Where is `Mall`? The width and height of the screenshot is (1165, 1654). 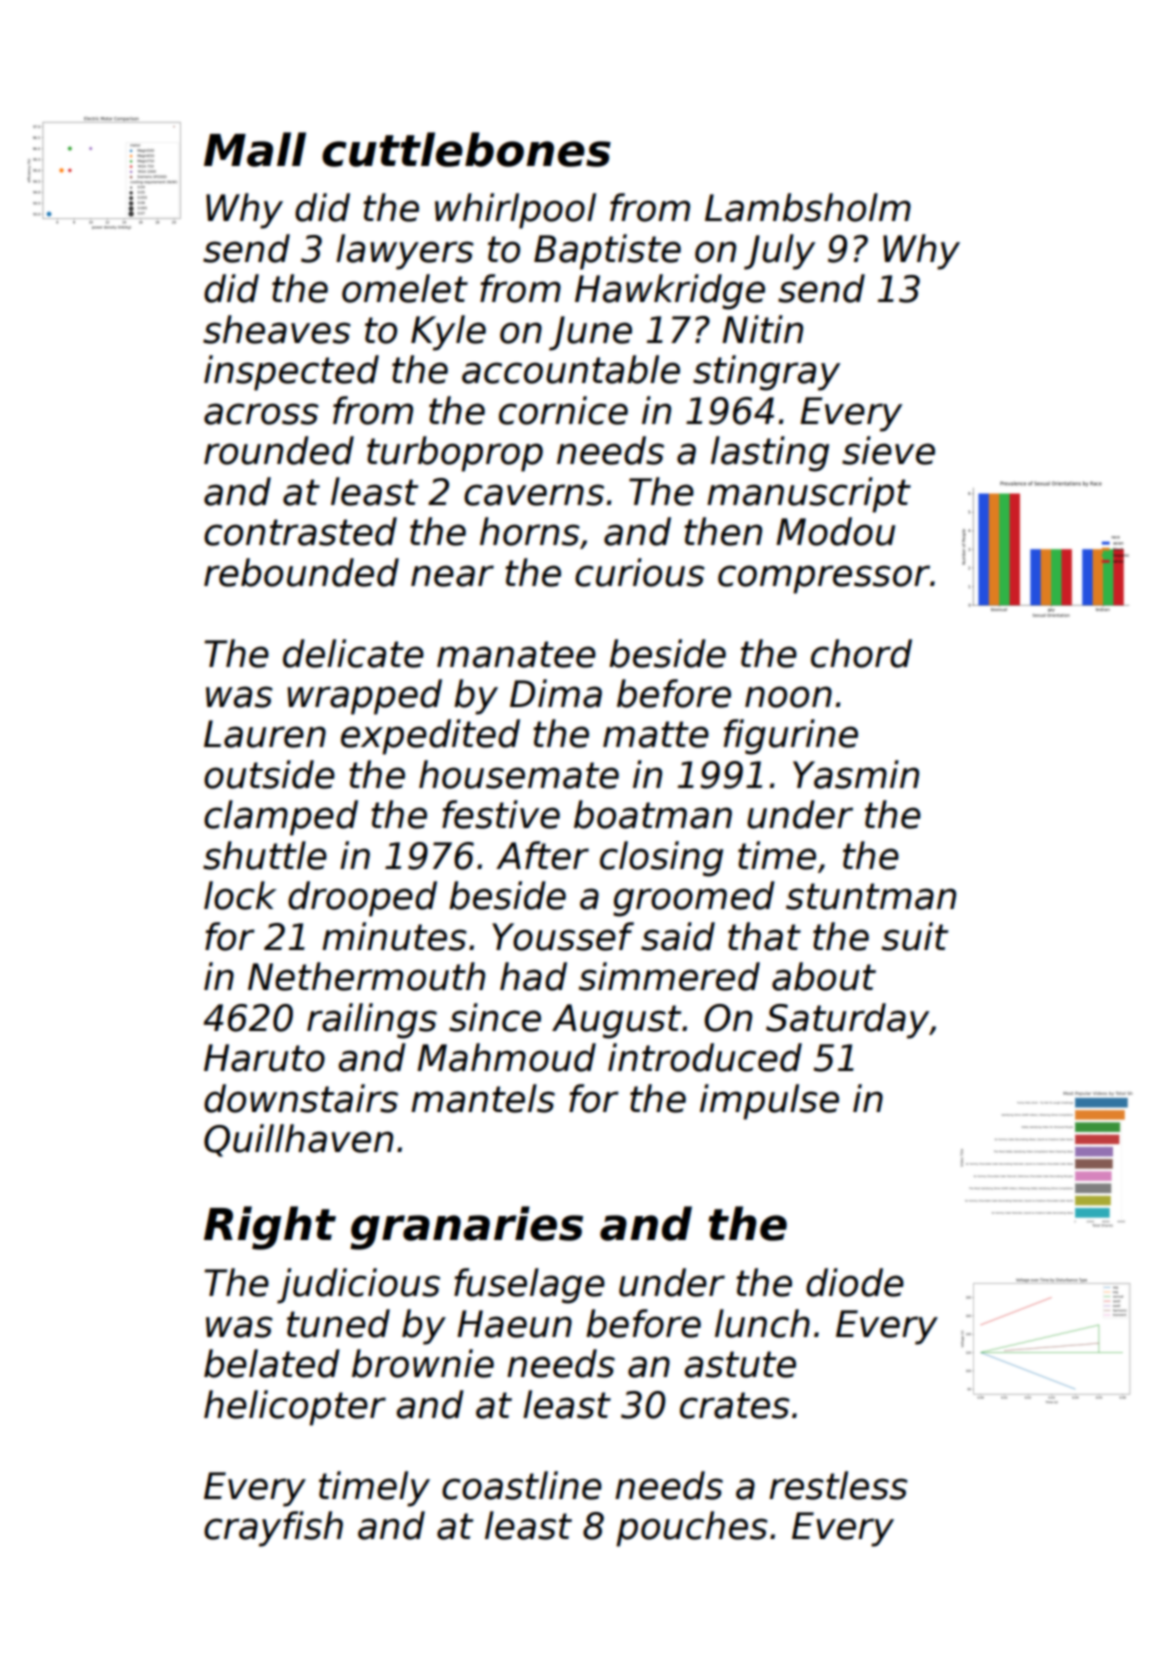 Mall is located at coordinates (255, 149).
